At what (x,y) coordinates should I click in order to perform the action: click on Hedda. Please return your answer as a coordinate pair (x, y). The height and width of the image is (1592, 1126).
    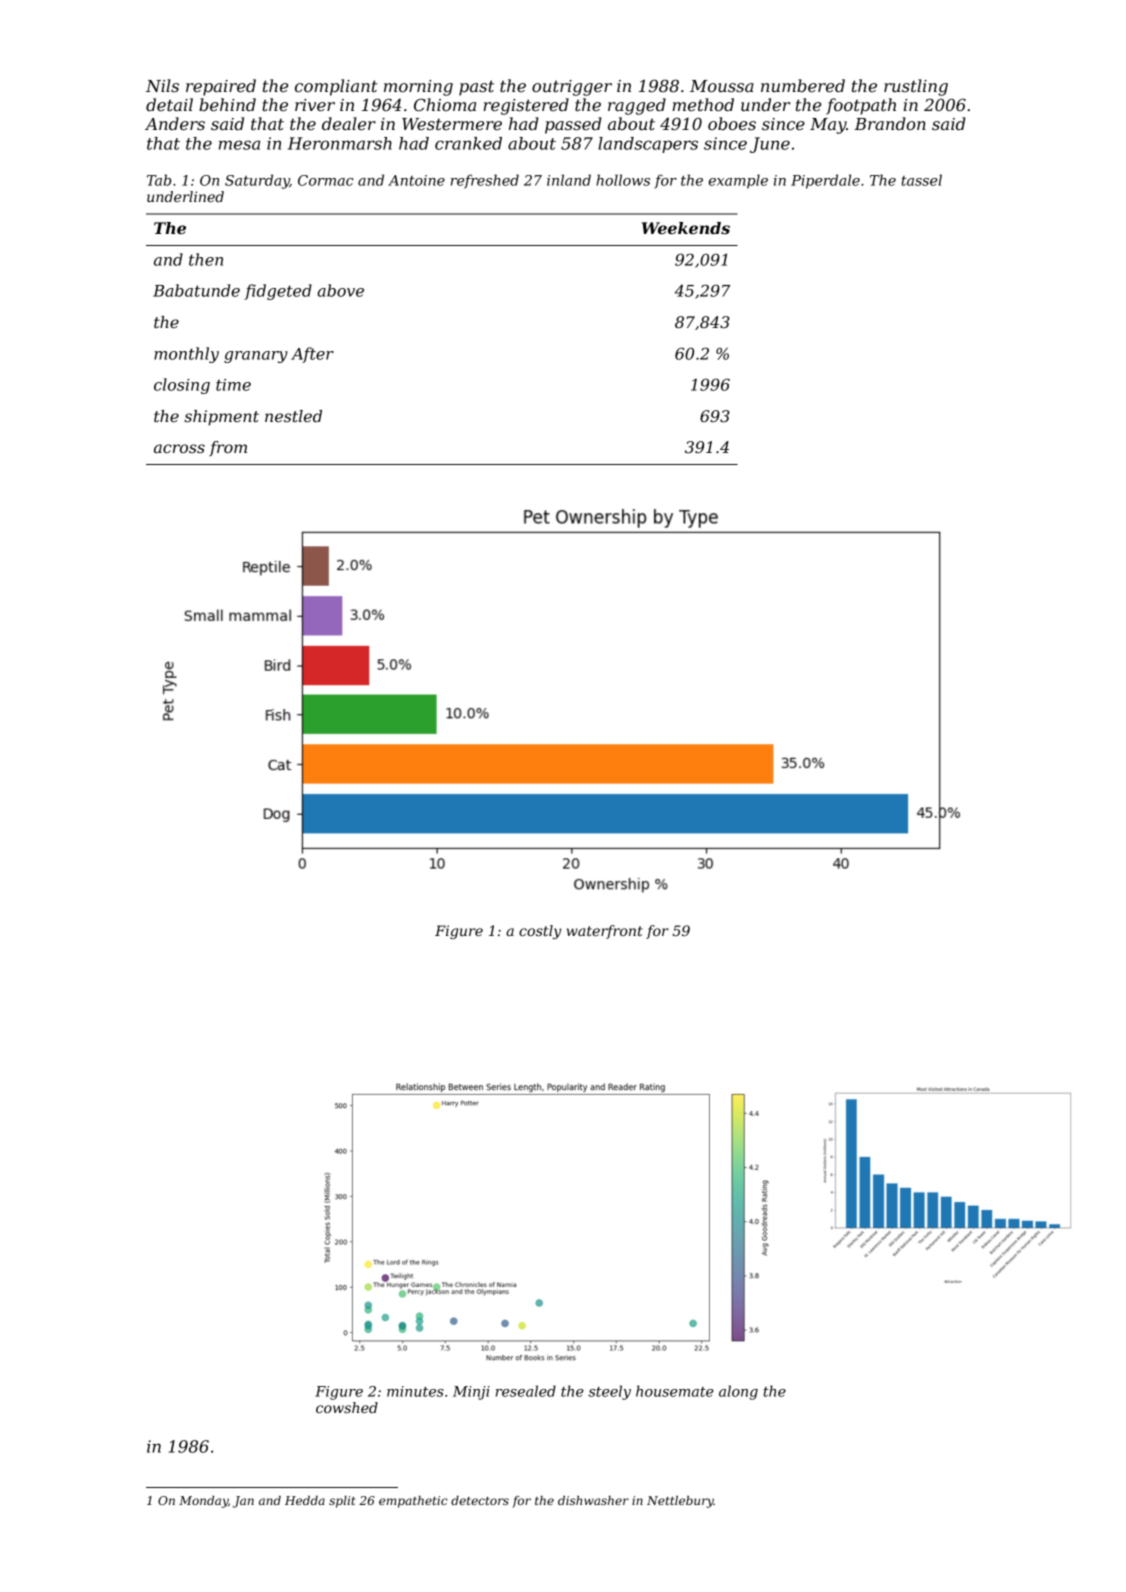
    Looking at the image, I should click on (305, 1500).
